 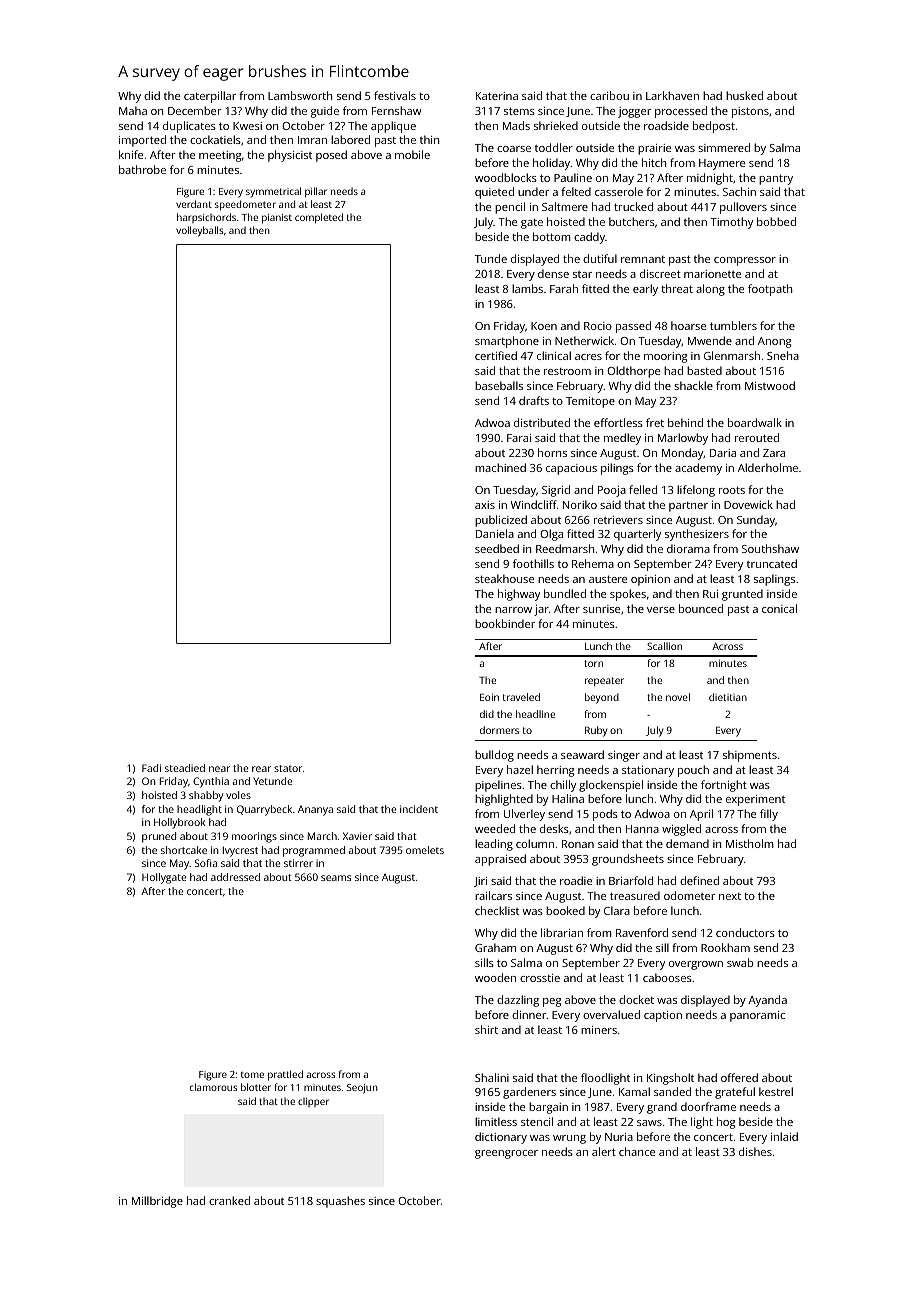 What do you see at coordinates (571, 469) in the screenshot?
I see `capacious` at bounding box center [571, 469].
